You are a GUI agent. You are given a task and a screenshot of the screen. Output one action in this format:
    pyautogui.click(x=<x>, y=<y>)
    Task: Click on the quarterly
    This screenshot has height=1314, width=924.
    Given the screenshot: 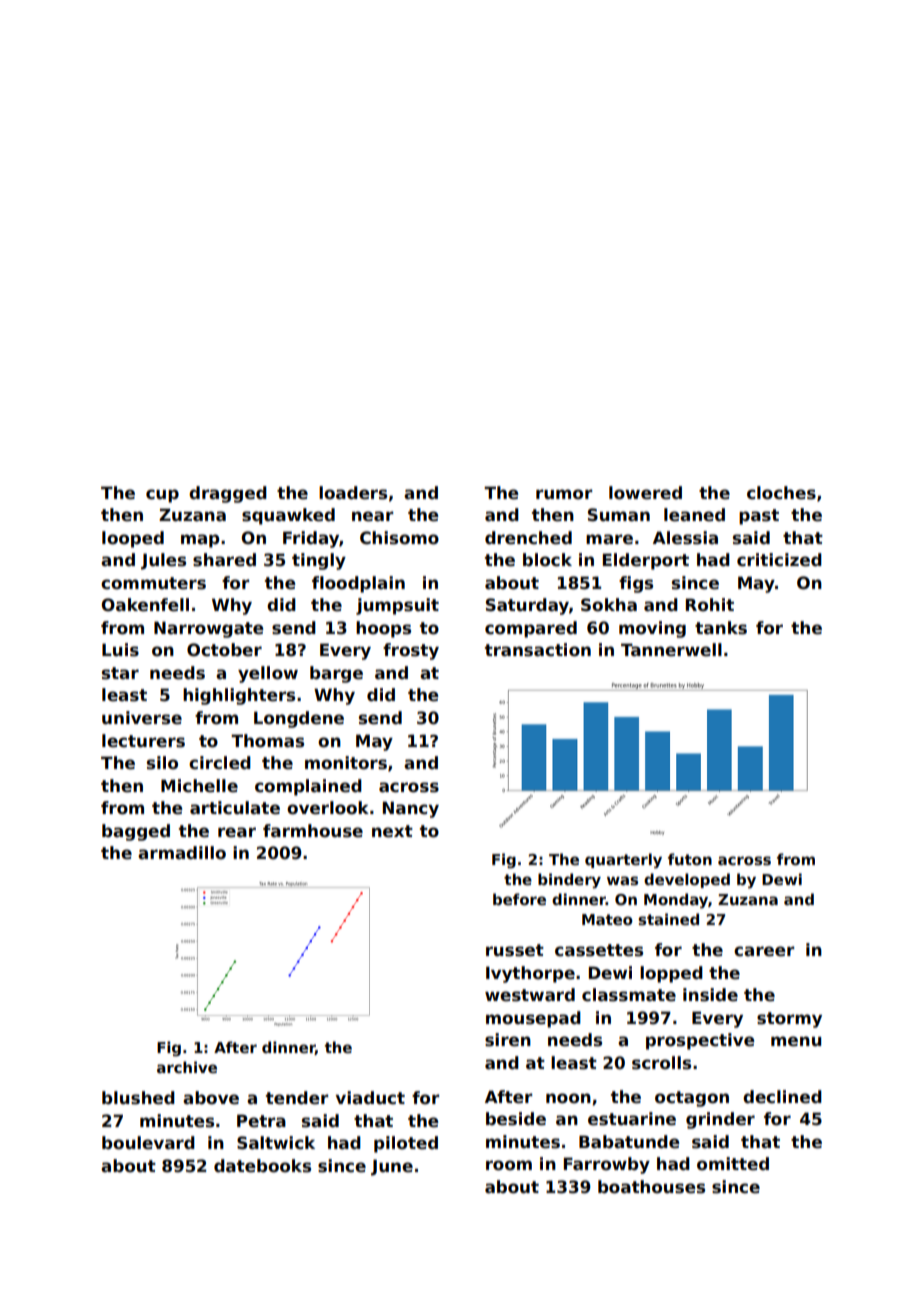 What is the action you would take?
    pyautogui.click(x=623, y=861)
